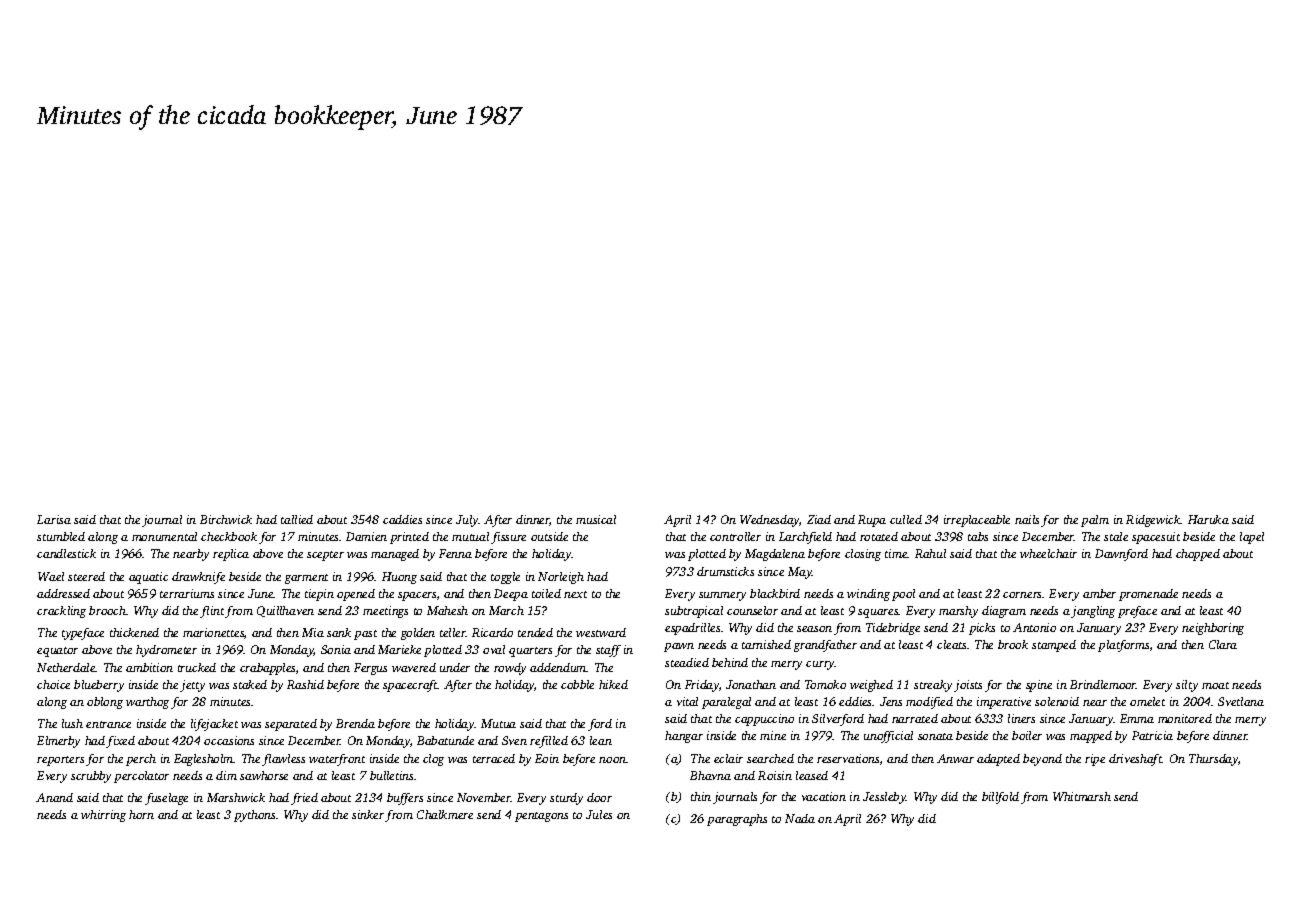 This document has width=1308, height=924. What do you see at coordinates (108, 724) in the document?
I see `entrance` at bounding box center [108, 724].
